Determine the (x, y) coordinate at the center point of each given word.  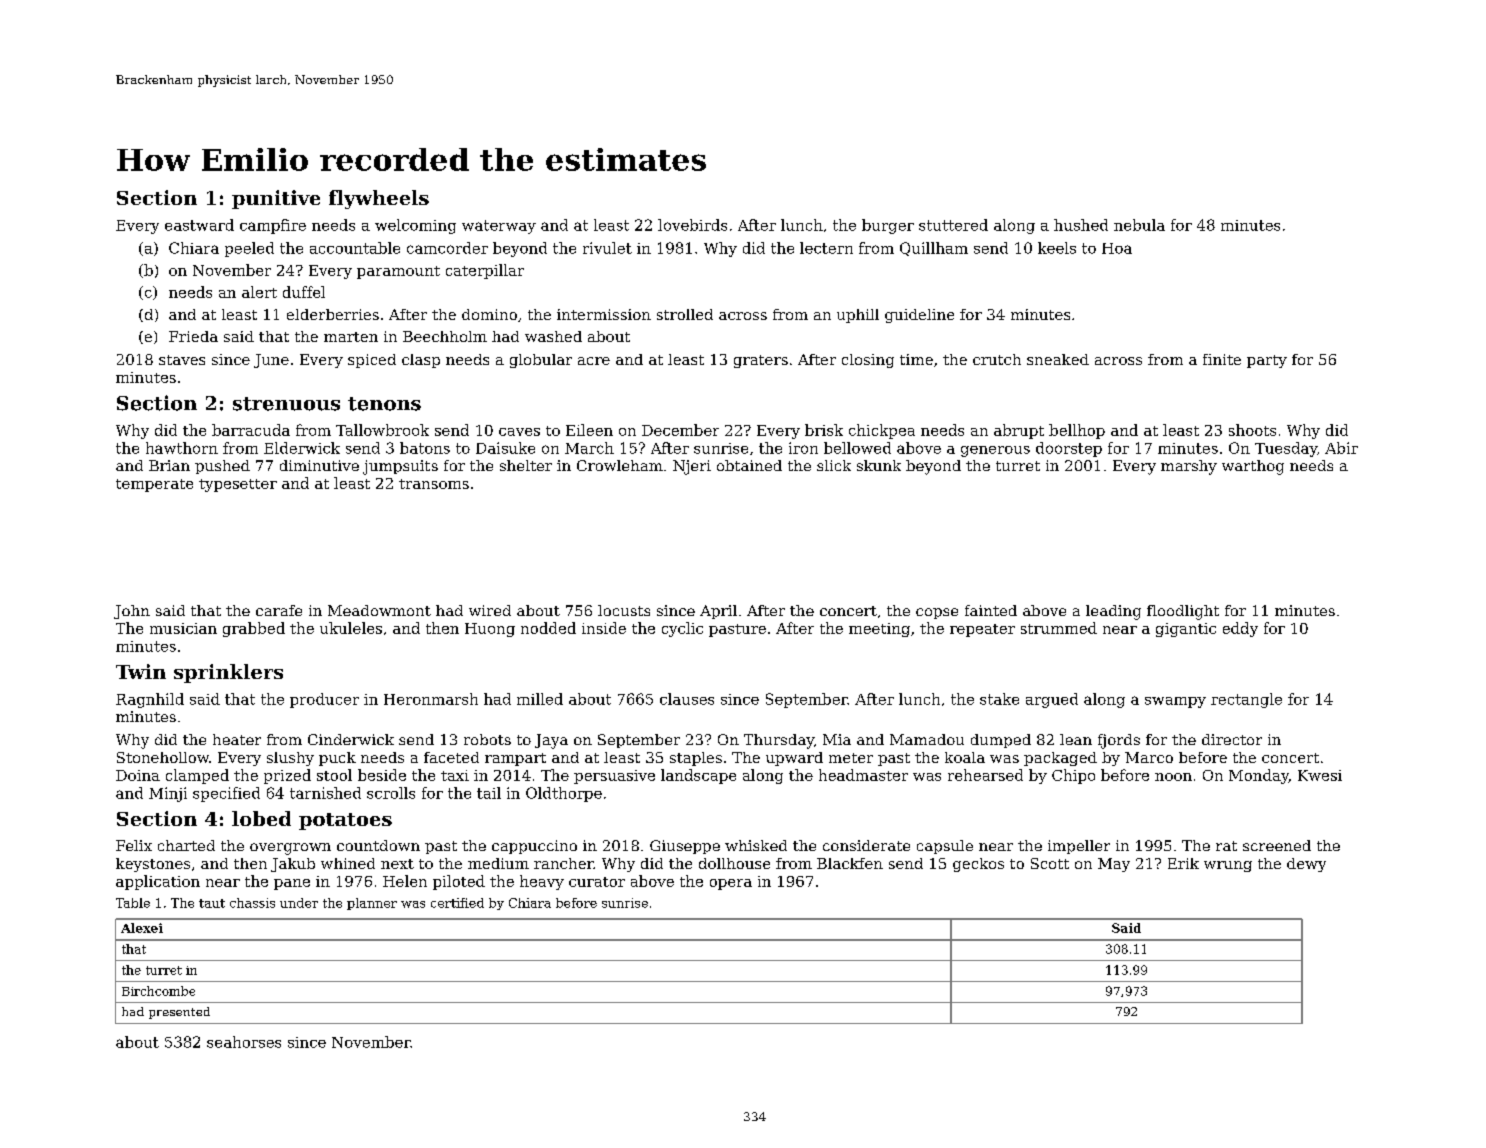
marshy (1189, 467)
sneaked (1058, 359)
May (1114, 865)
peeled (249, 249)
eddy (1240, 629)
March (589, 448)
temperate (154, 485)
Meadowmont (379, 610)
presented (179, 1013)
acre (594, 361)
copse (937, 613)
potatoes (345, 821)
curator (597, 882)
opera (731, 884)
